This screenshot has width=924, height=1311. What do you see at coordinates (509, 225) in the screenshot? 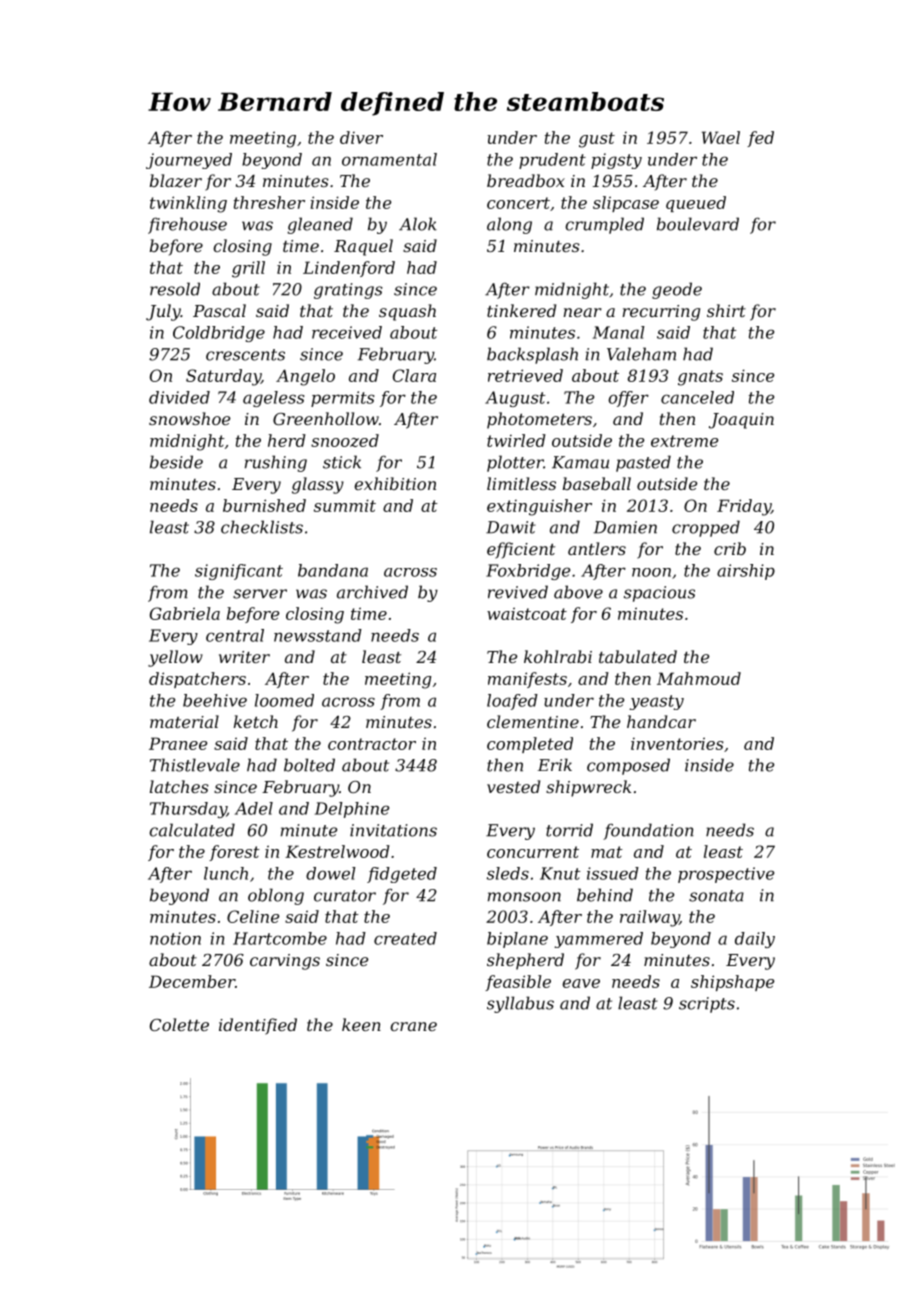
I see `along` at bounding box center [509, 225].
